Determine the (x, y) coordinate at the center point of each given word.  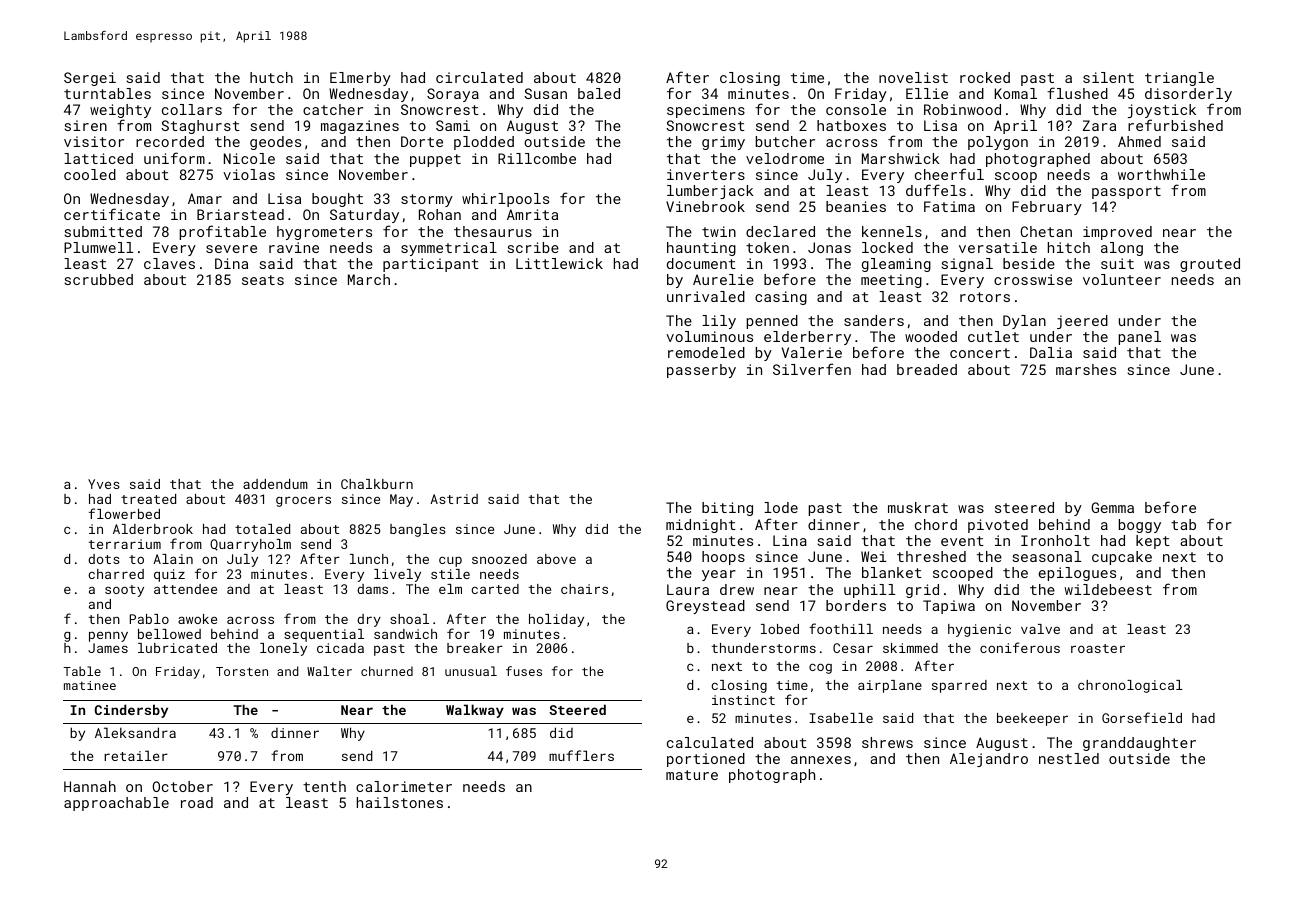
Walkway (475, 711)
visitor (94, 141)
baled (599, 93)
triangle (1179, 79)
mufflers (581, 755)
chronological (1130, 686)
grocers (303, 501)
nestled (1069, 758)
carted (495, 589)
